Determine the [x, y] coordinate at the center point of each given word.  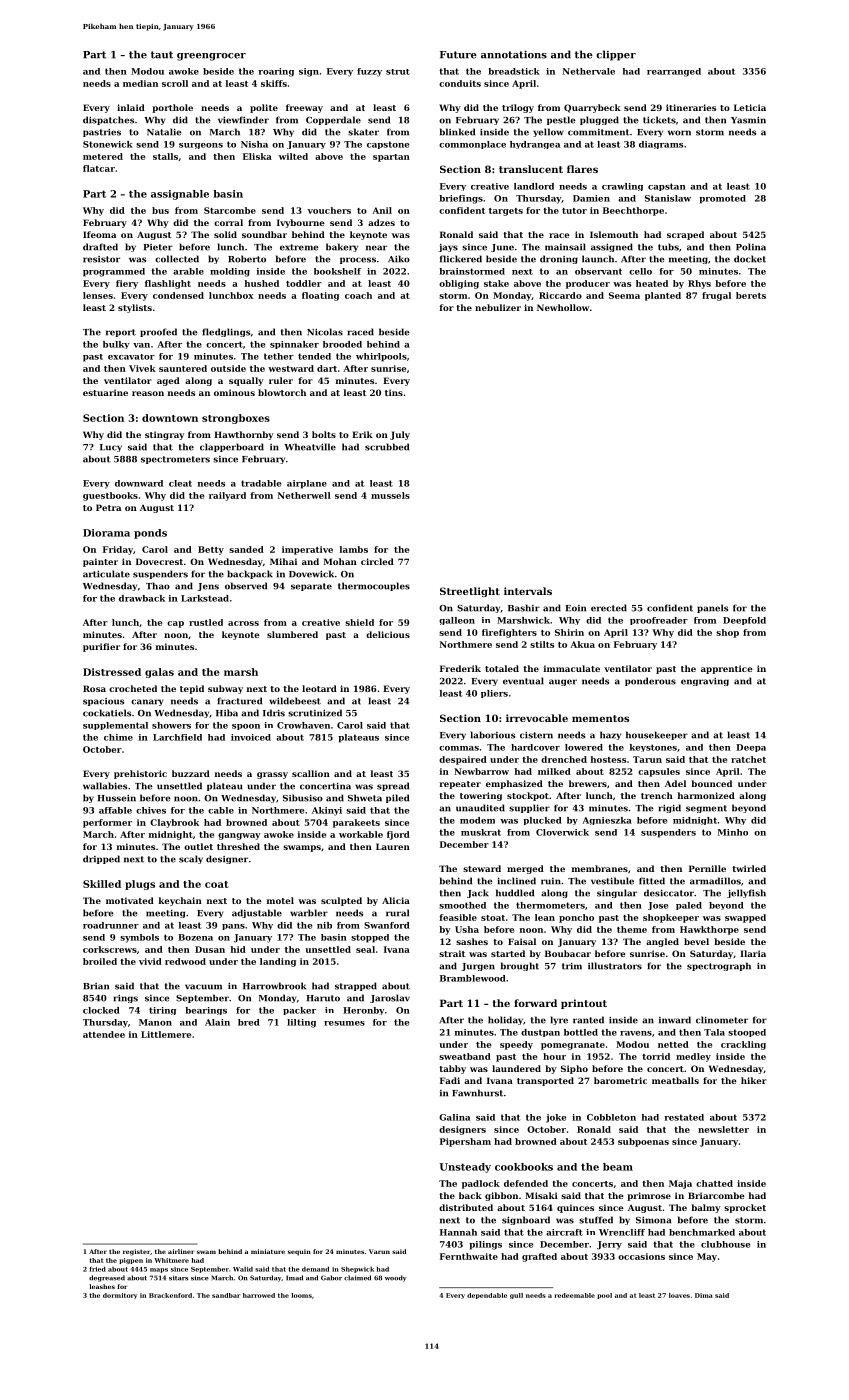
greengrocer [211, 57]
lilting [301, 1023]
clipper [616, 55]
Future [458, 55]
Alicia [396, 900]
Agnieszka [607, 821]
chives [151, 810]
